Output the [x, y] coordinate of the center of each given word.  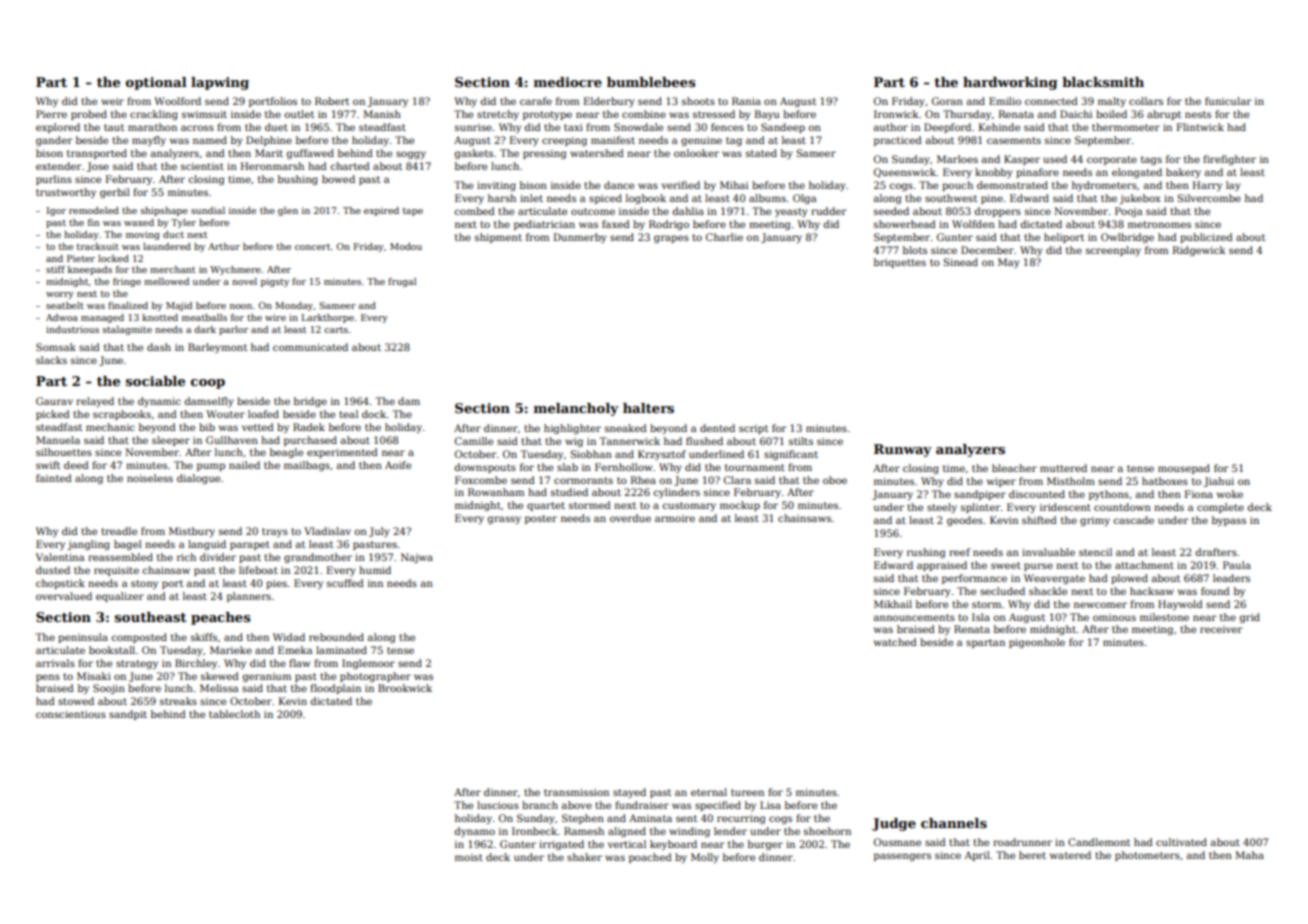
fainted [54, 478]
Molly [705, 858]
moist [469, 857]
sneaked [626, 428]
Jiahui [1219, 482]
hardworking [1010, 83]
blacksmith [1103, 82]
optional [156, 83]
